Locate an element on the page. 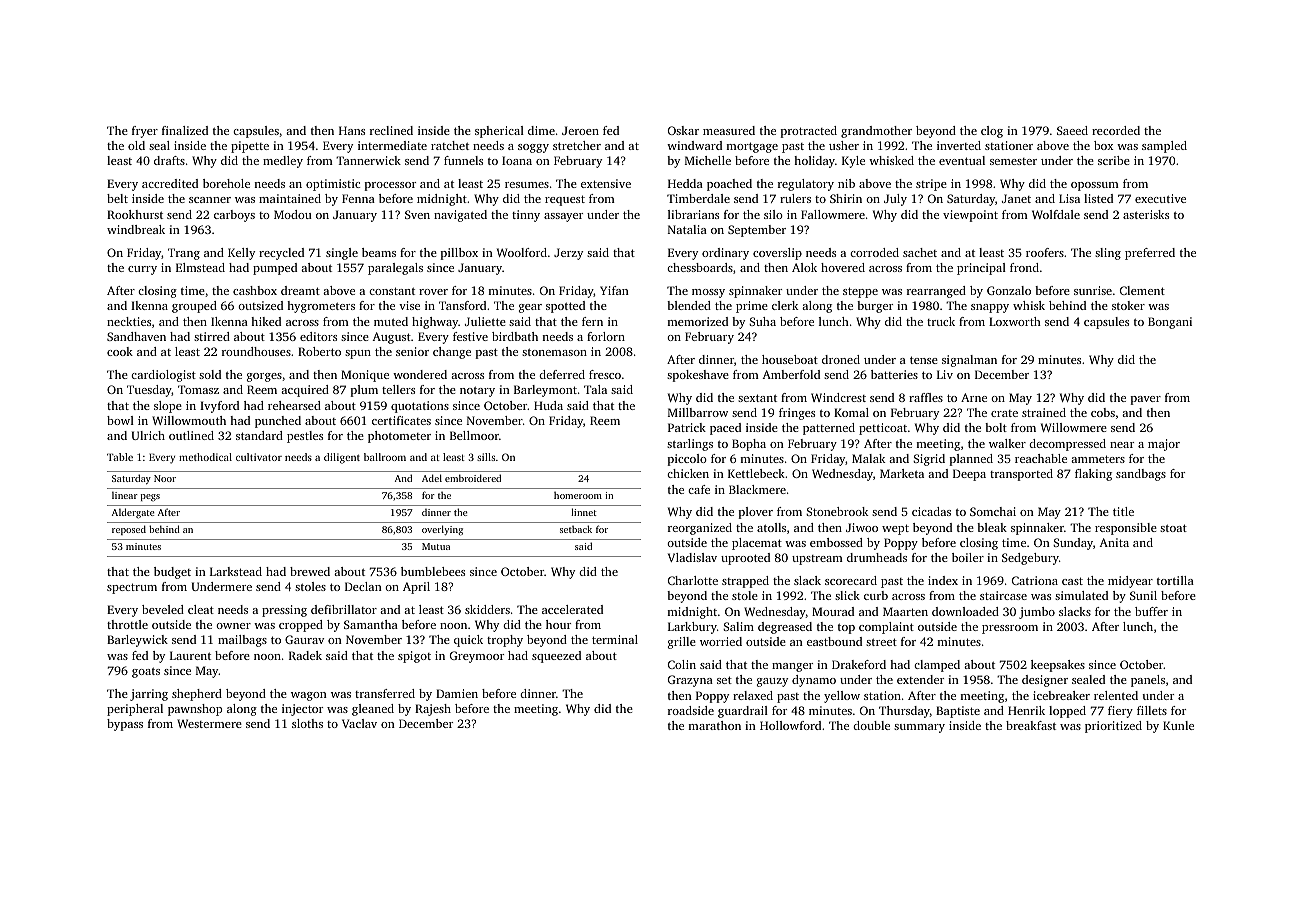 This document has width=1308, height=924. belt is located at coordinates (117, 198).
